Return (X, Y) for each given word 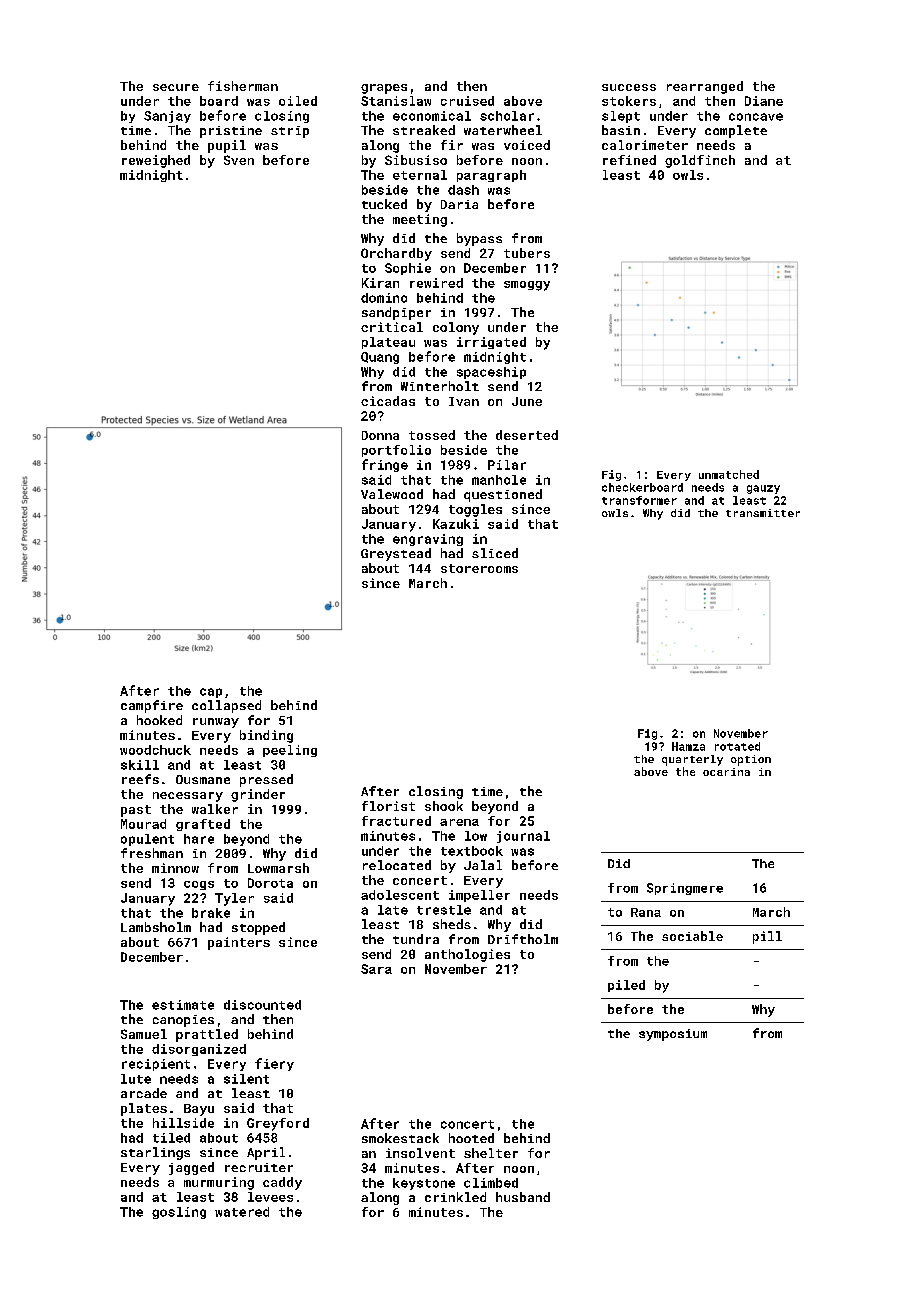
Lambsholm (156, 927)
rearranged (705, 87)
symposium (673, 1035)
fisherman (243, 86)
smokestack (400, 1138)
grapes (384, 89)
